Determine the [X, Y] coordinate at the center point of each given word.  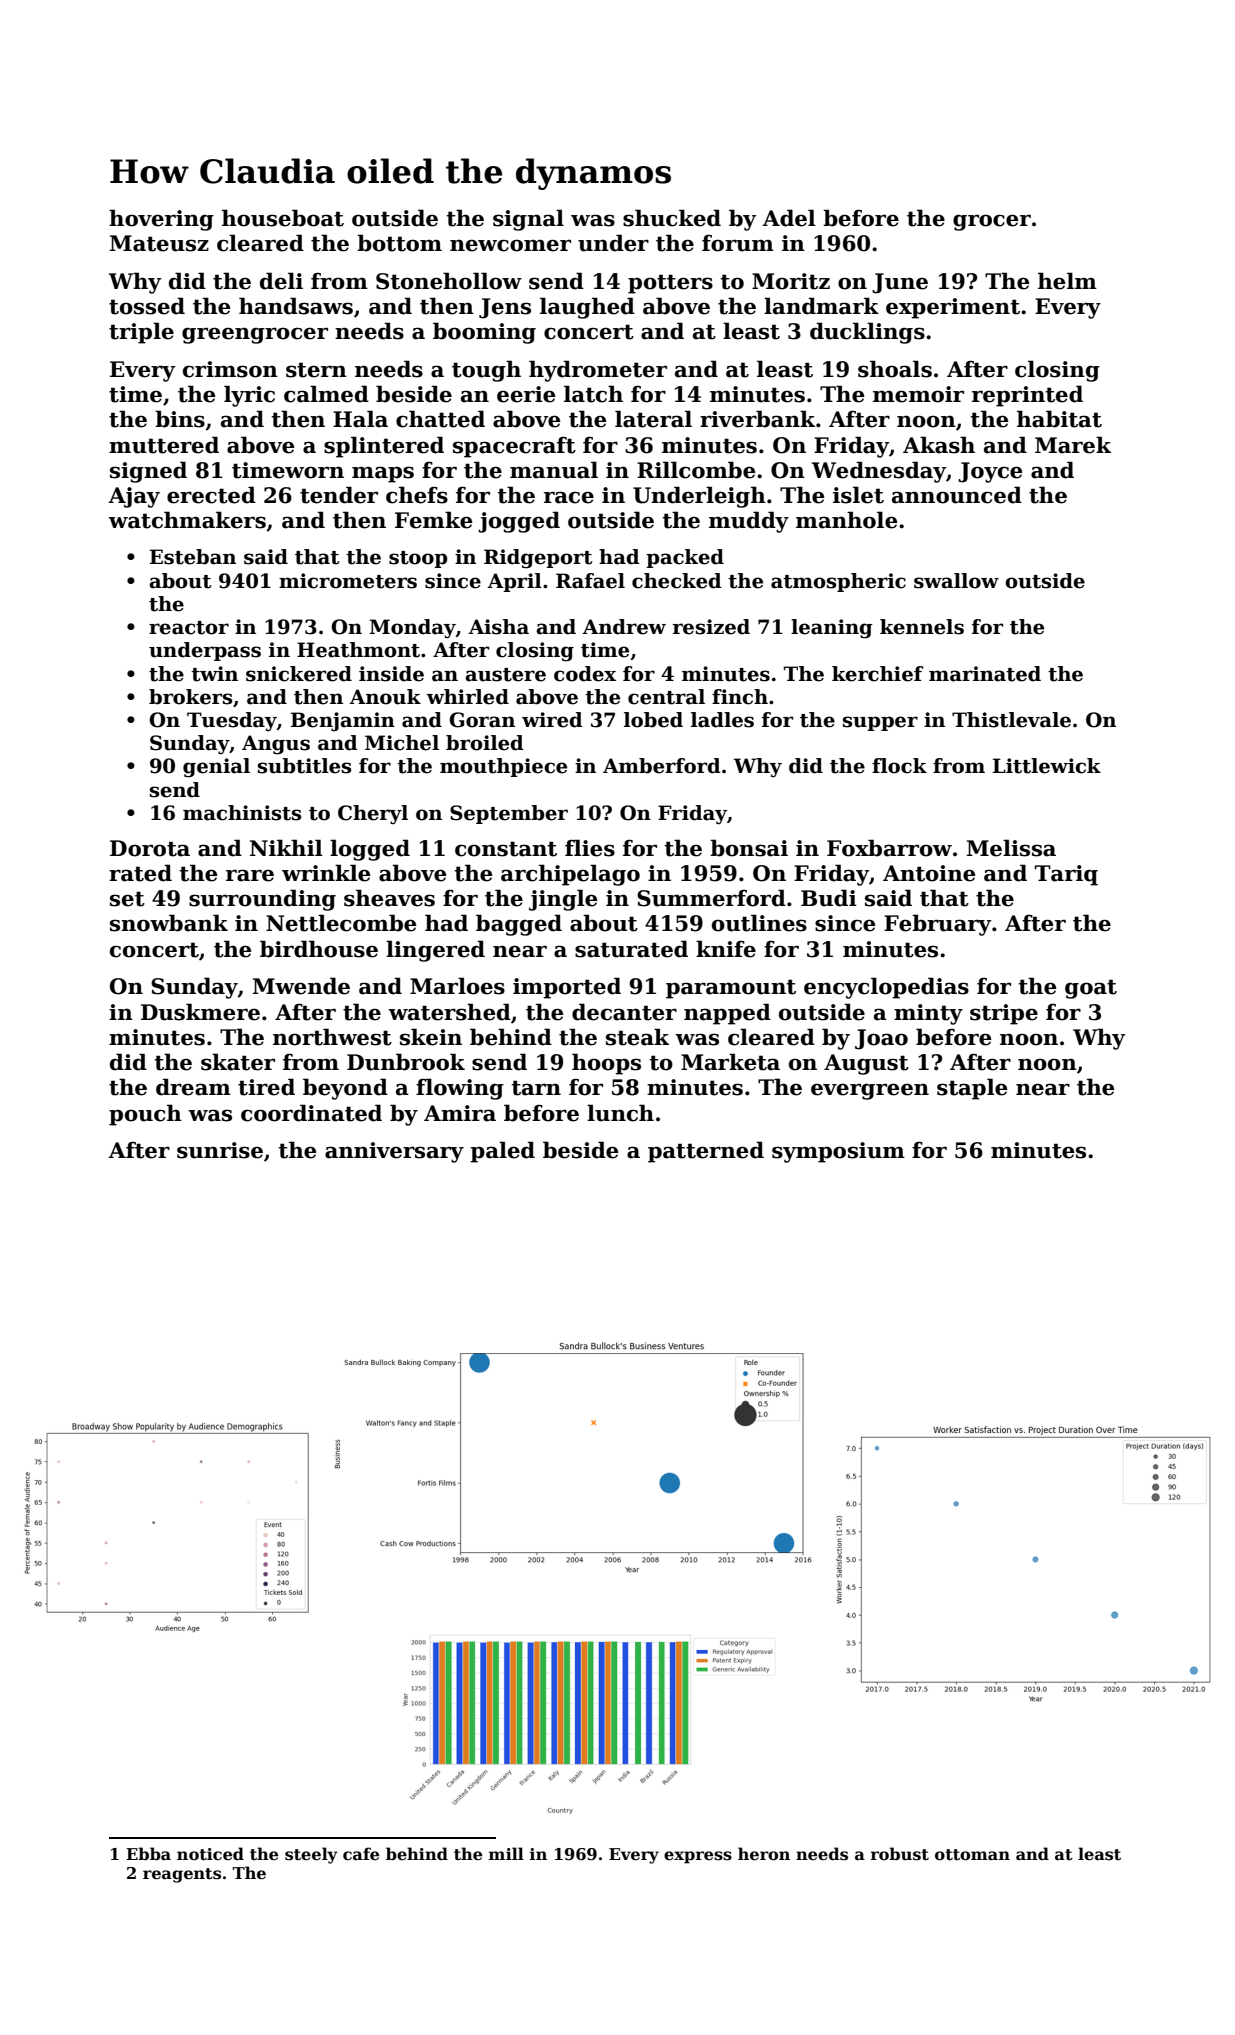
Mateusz [159, 243]
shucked [672, 218]
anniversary [394, 1152]
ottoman [972, 1855]
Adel [789, 218]
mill [506, 1853]
